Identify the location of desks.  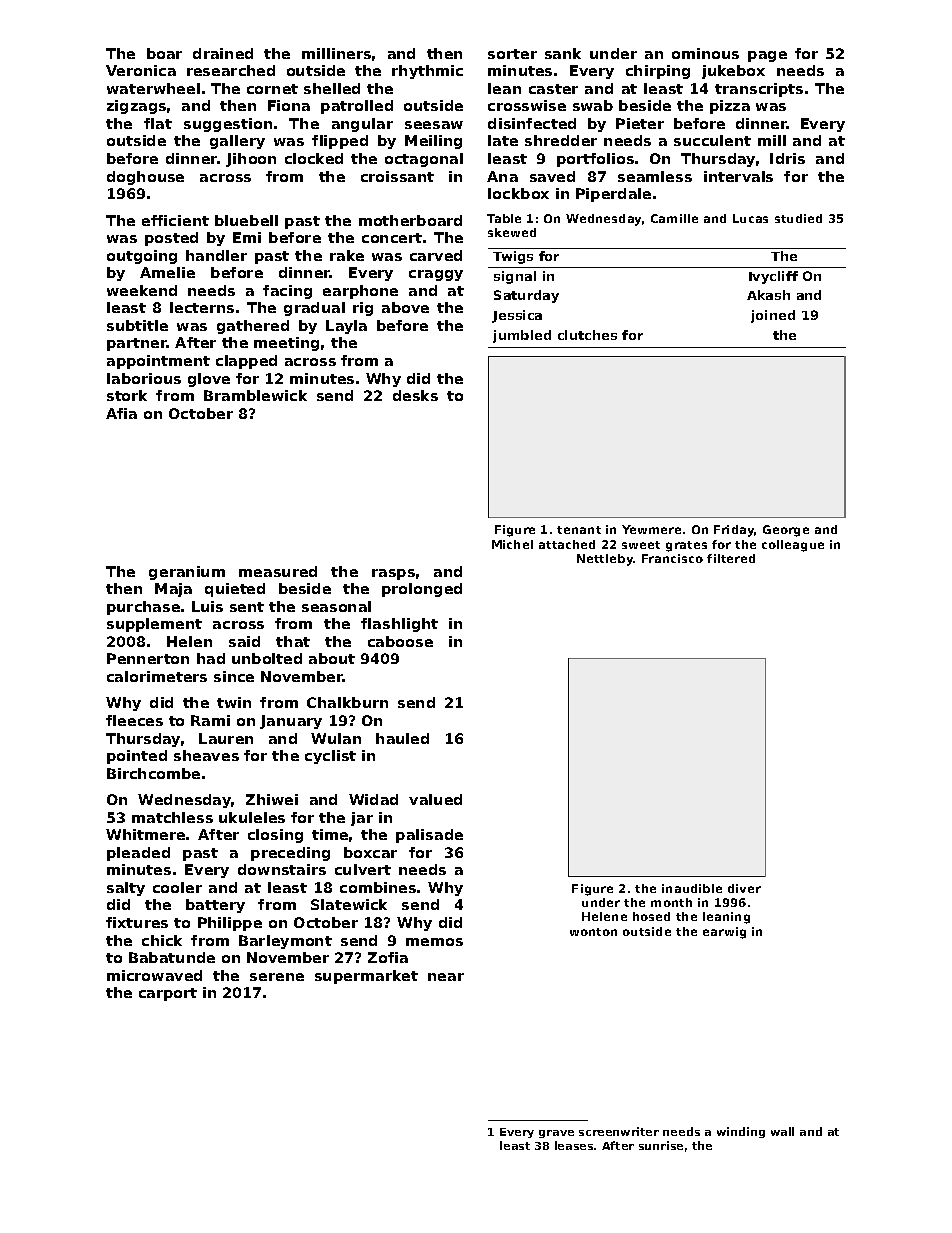
(415, 395).
